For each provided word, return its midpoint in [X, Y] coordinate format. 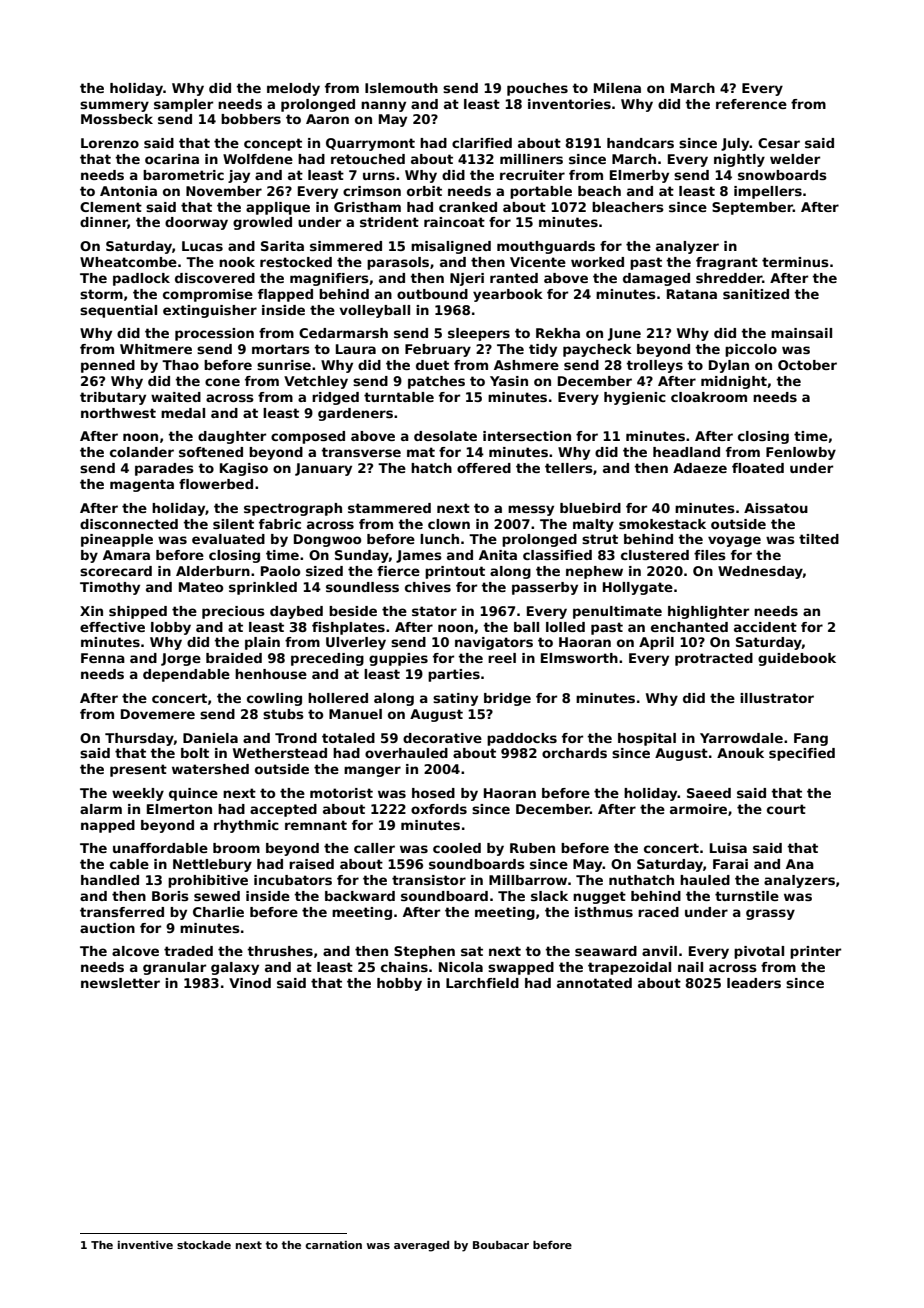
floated [758, 468]
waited [176, 397]
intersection [527, 436]
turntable [399, 397]
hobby [399, 984]
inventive [145, 1245]
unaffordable [160, 848]
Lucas [202, 246]
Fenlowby [801, 453]
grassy [770, 914]
